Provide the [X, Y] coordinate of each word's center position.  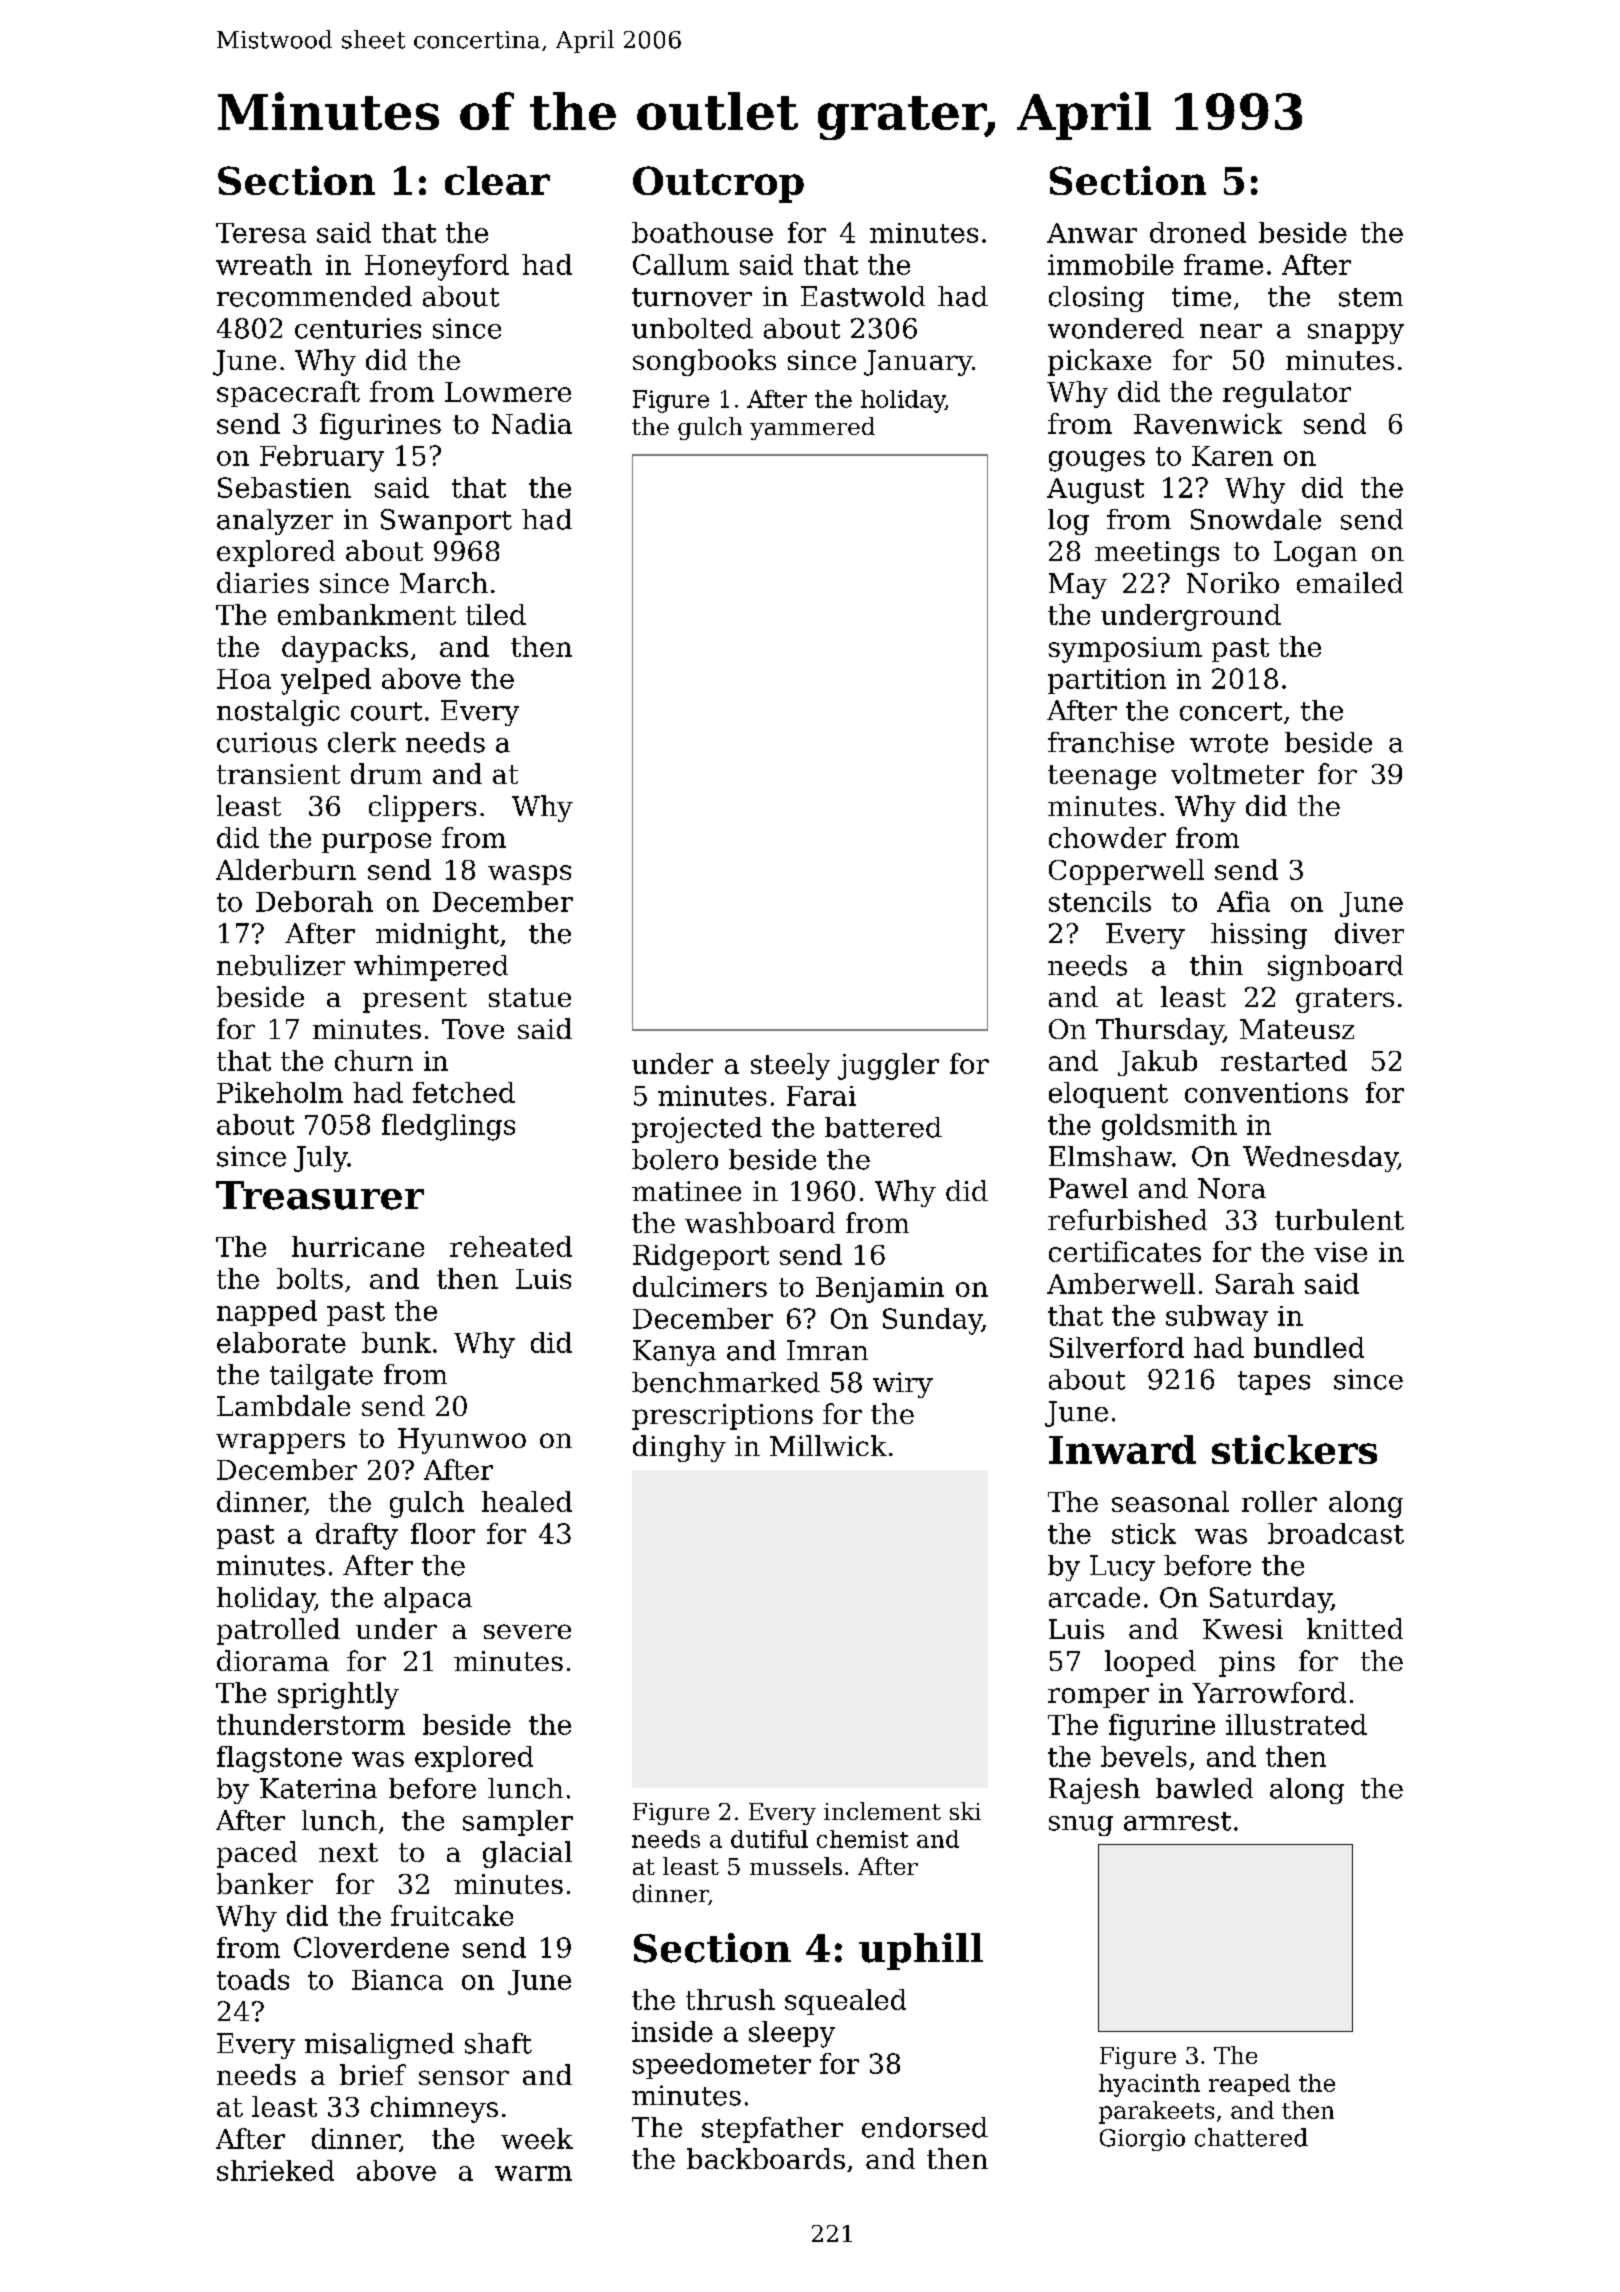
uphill [921, 1951]
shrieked [275, 2170]
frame [1223, 264]
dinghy [679, 1448]
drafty [357, 1536]
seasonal [1170, 1501]
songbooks [704, 362]
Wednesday [1320, 1159]
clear [497, 180]
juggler [888, 1066]
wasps [529, 875]
